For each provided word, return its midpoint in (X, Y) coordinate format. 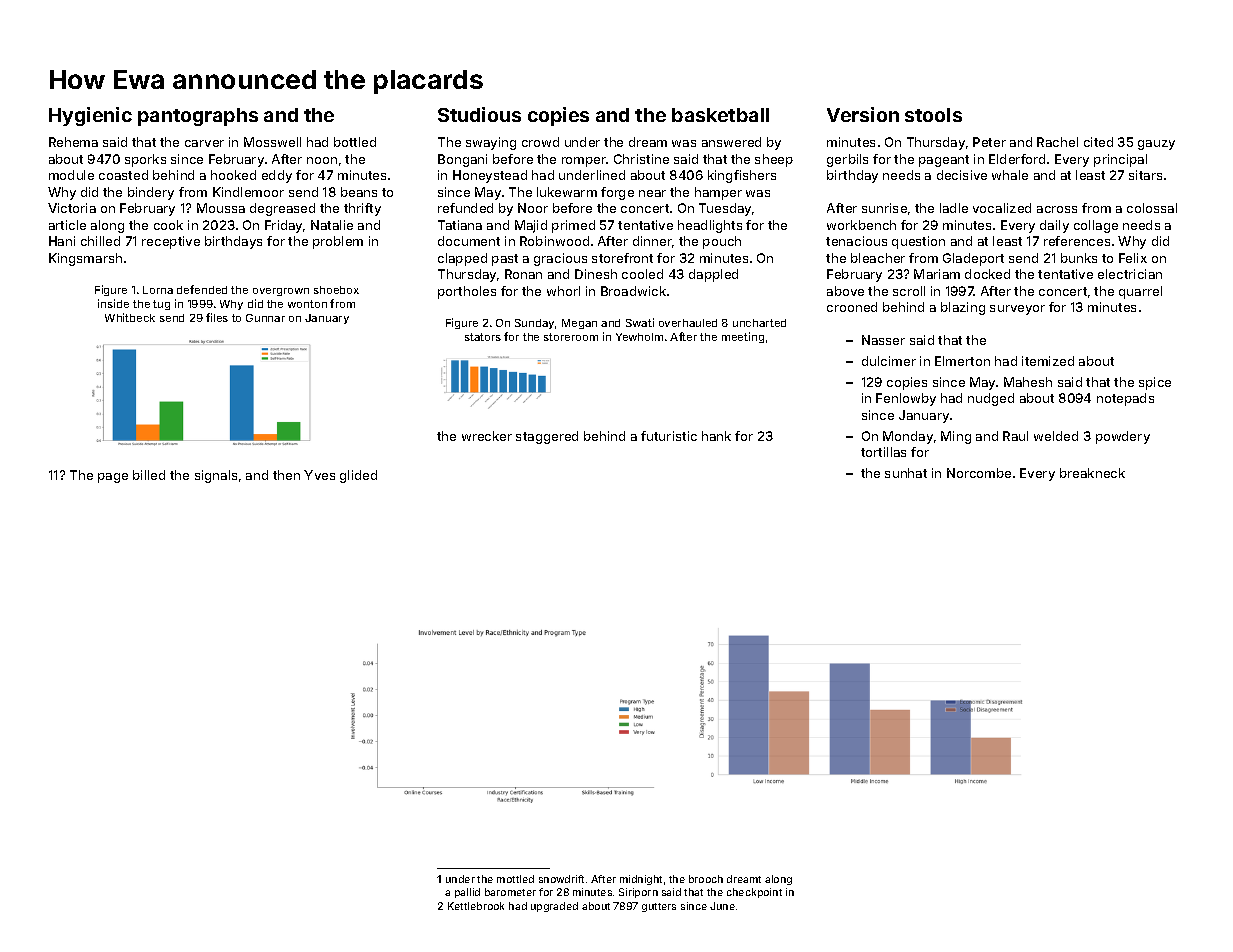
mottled (515, 879)
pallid (467, 893)
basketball (720, 115)
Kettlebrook (476, 906)
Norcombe (979, 473)
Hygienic (90, 116)
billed (149, 475)
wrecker (487, 436)
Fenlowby (906, 399)
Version (863, 114)
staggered (547, 437)
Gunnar (265, 318)
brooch (706, 879)
